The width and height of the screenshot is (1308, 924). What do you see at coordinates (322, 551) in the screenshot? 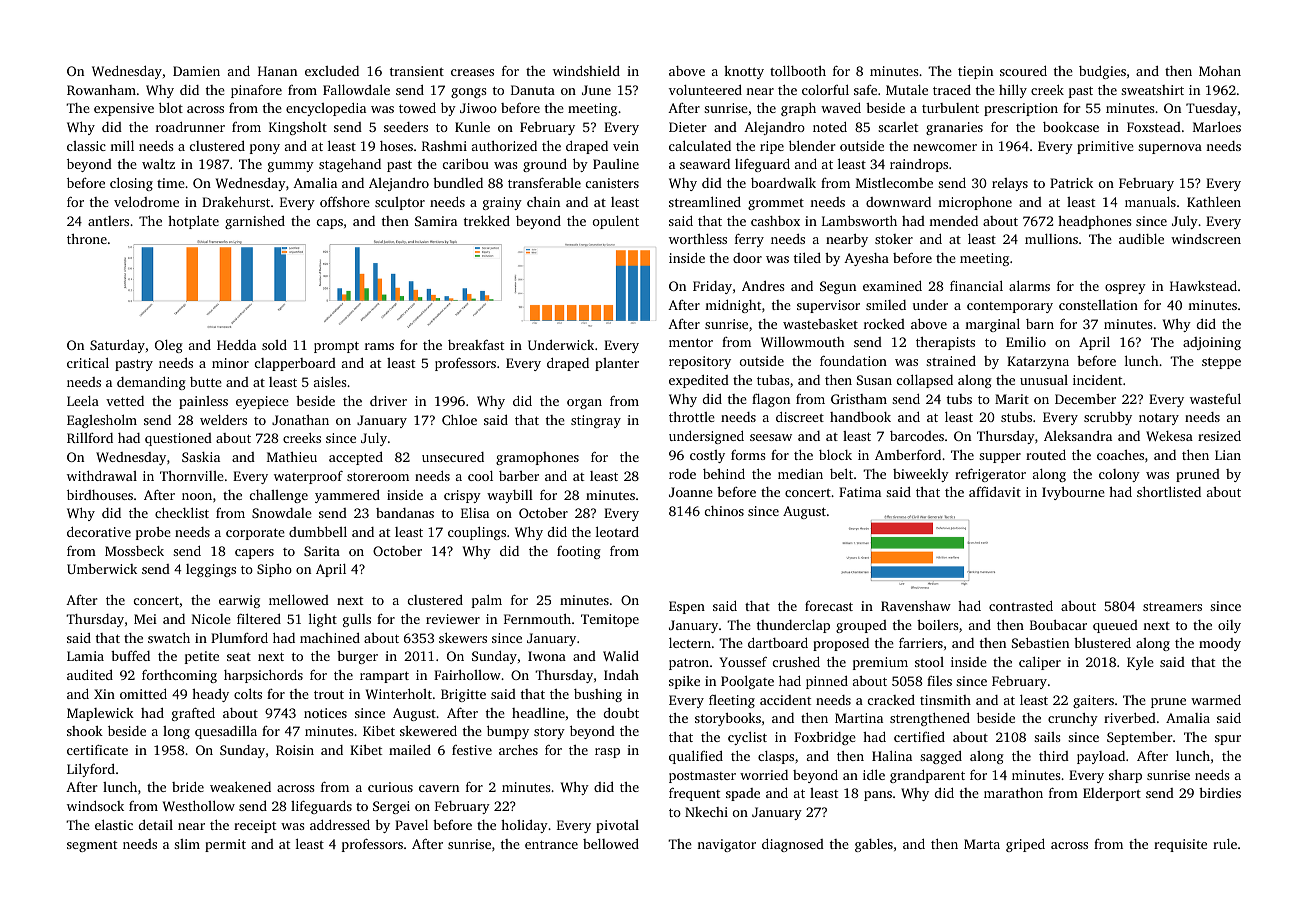
I see `Sarita` at bounding box center [322, 551].
